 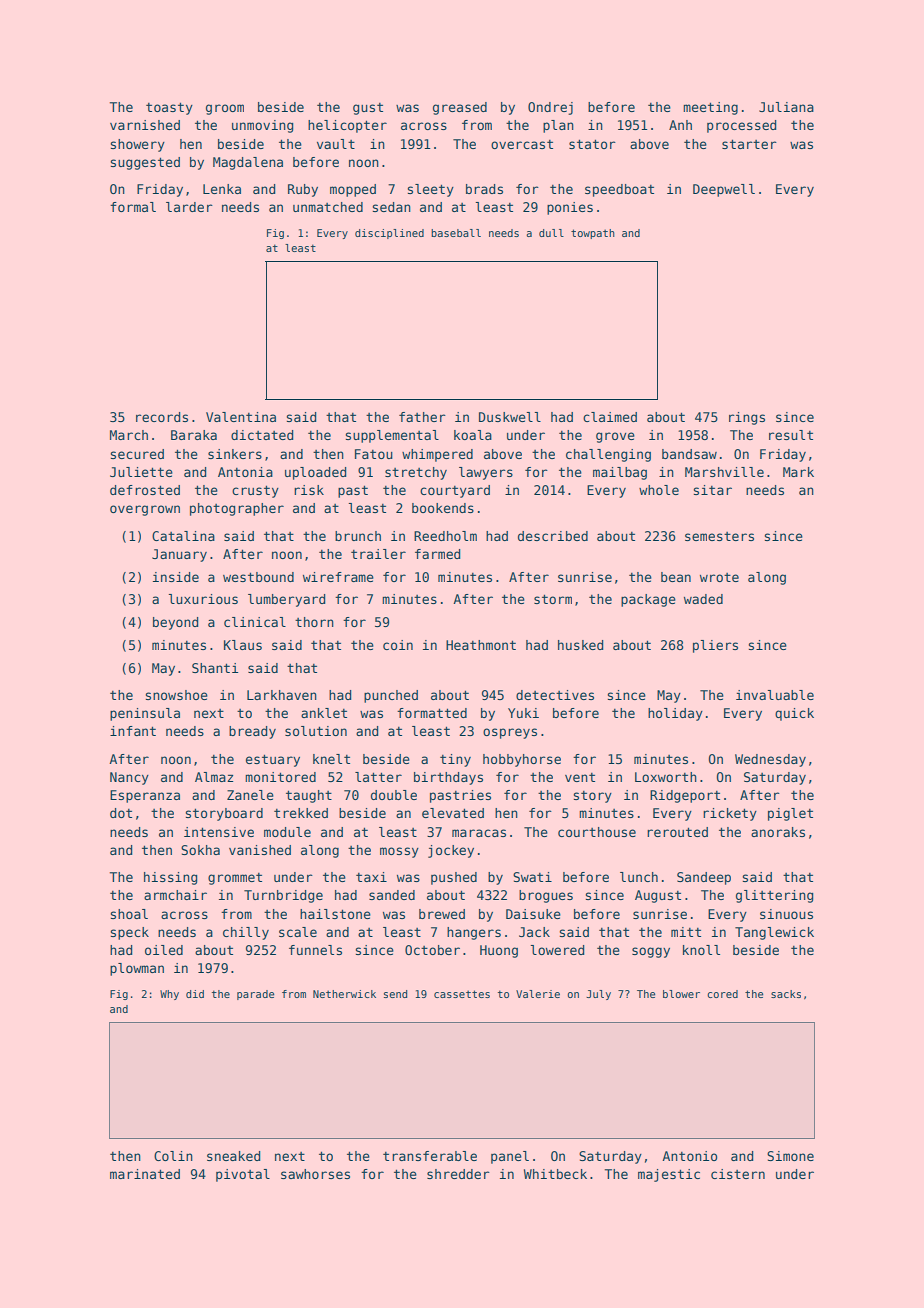 What do you see at coordinates (460, 108) in the image?
I see `greased` at bounding box center [460, 108].
